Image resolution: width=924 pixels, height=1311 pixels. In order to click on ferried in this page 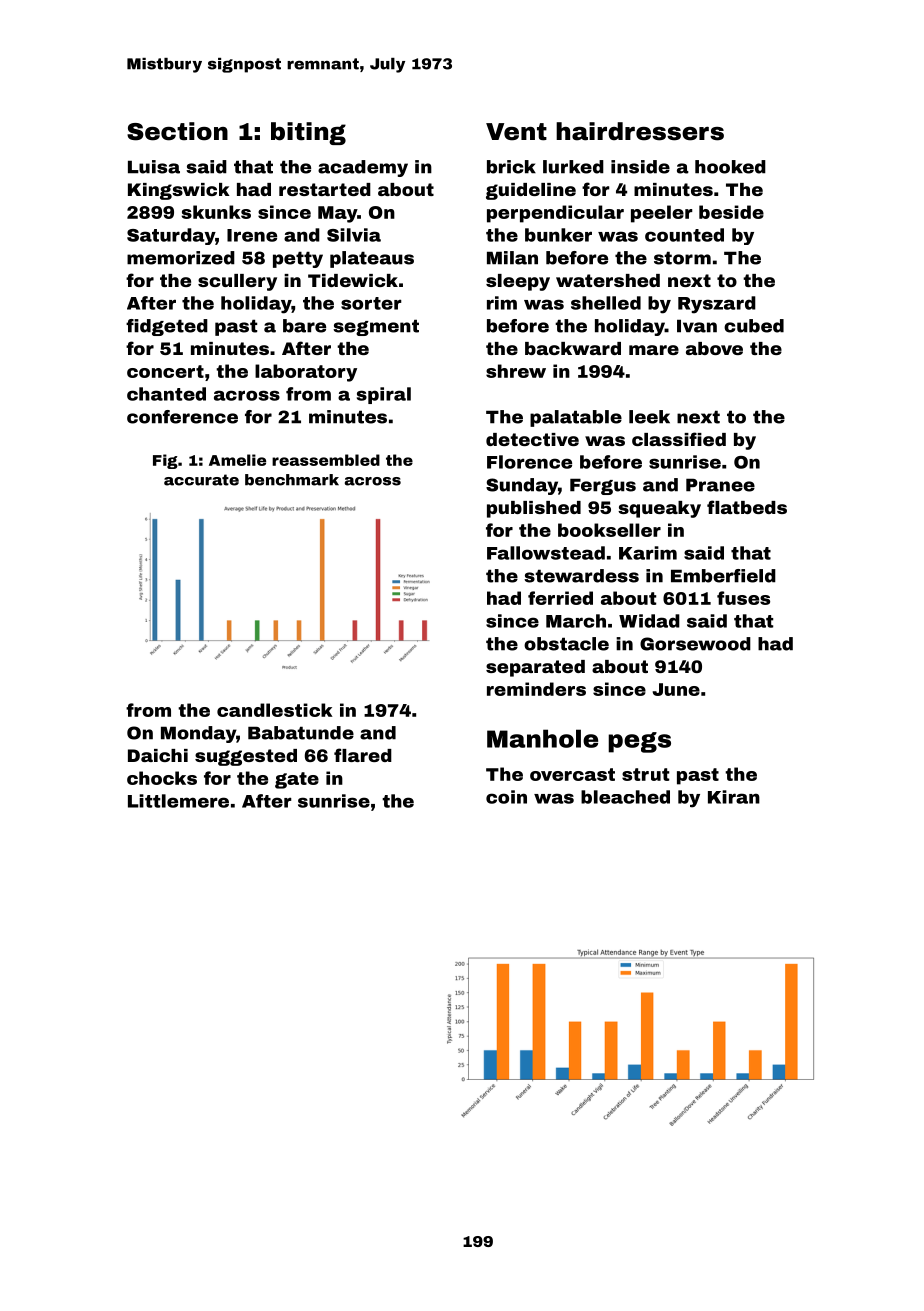, I will do `click(560, 598)`.
